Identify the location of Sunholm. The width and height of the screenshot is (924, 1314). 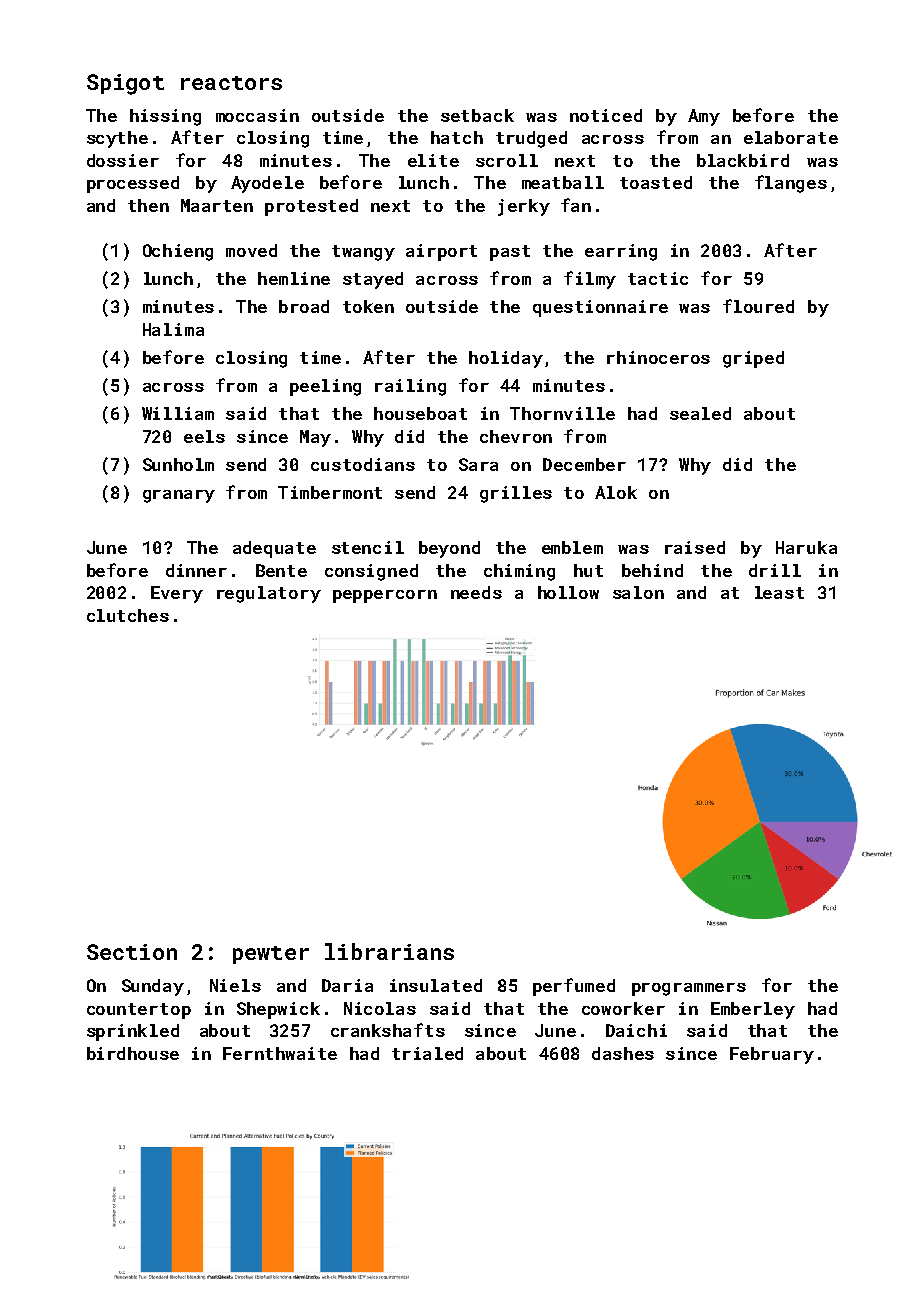
(178, 464).
